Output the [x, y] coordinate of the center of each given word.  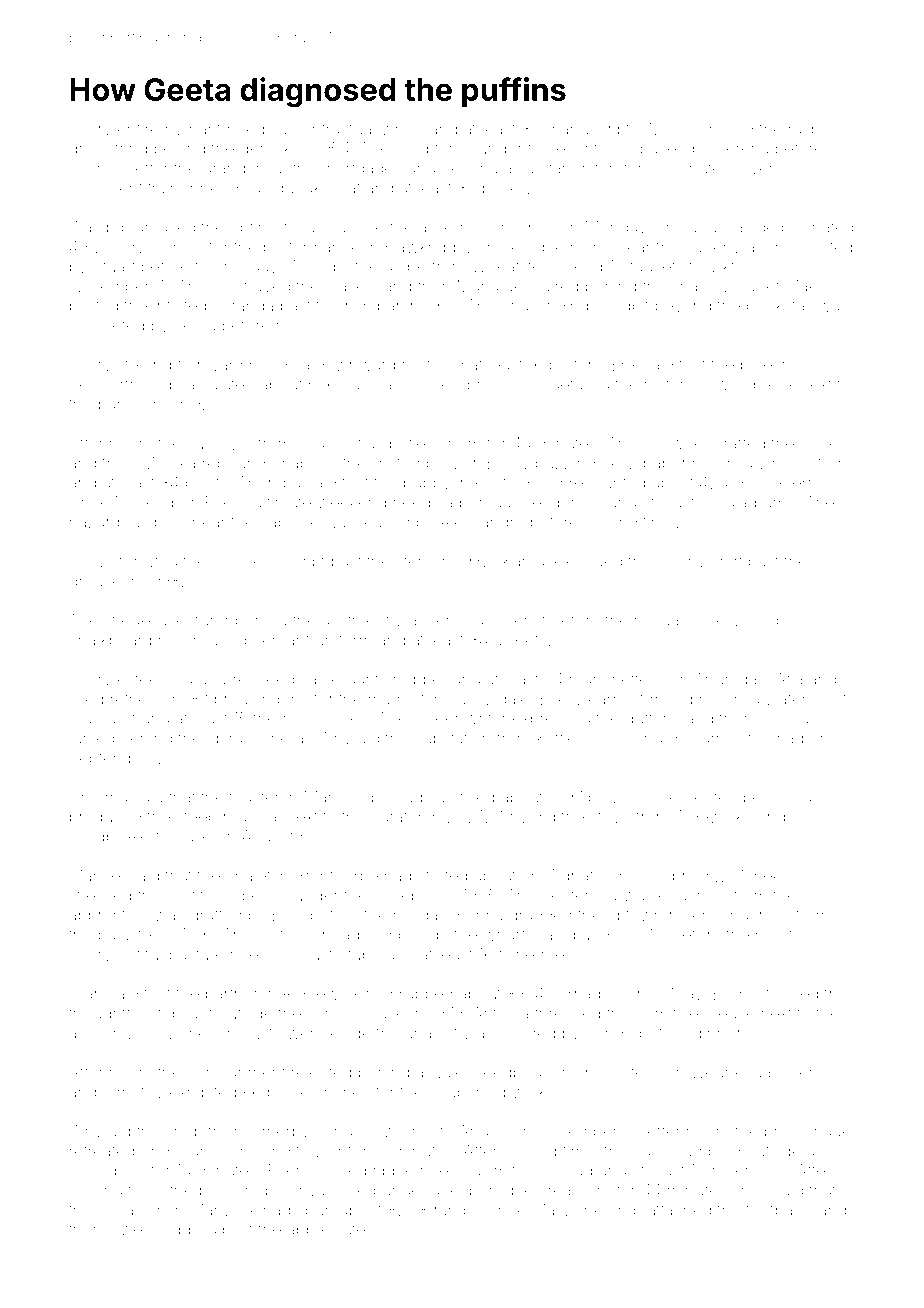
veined [341, 1170]
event [577, 149]
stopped [788, 995]
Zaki [805, 286]
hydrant [193, 131]
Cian [85, 993]
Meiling [676, 130]
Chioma [98, 797]
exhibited [203, 1092]
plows [610, 799]
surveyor [220, 446]
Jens [808, 1072]
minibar [373, 305]
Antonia [500, 1013]
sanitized [462, 797]
